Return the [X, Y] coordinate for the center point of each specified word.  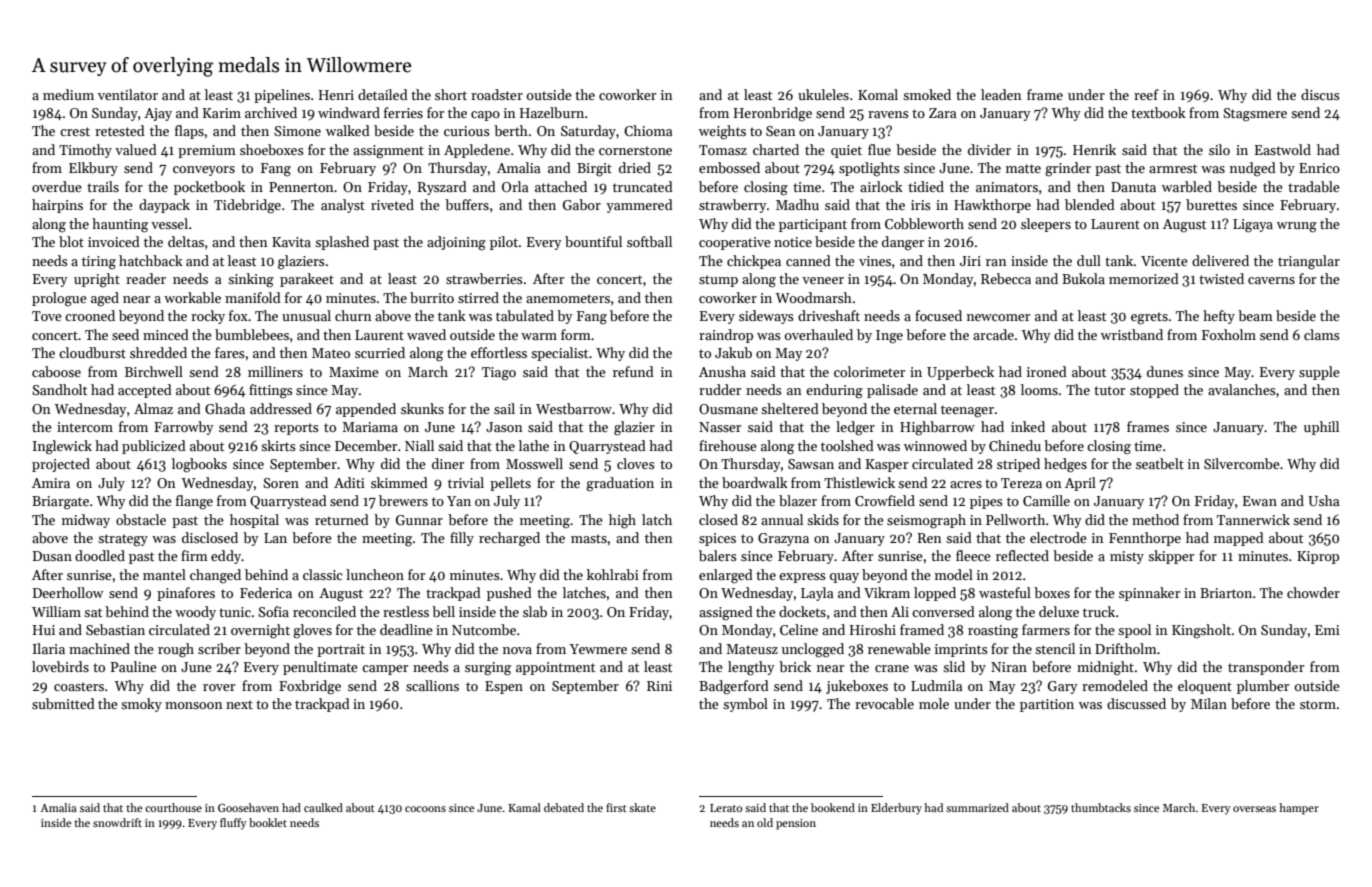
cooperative [735, 243]
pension [796, 824]
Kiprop [1318, 557]
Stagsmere [1255, 115]
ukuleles [823, 94]
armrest [1173, 168]
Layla [817, 594]
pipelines [282, 96]
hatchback [151, 260]
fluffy [233, 824]
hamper [1299, 809]
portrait [341, 650]
